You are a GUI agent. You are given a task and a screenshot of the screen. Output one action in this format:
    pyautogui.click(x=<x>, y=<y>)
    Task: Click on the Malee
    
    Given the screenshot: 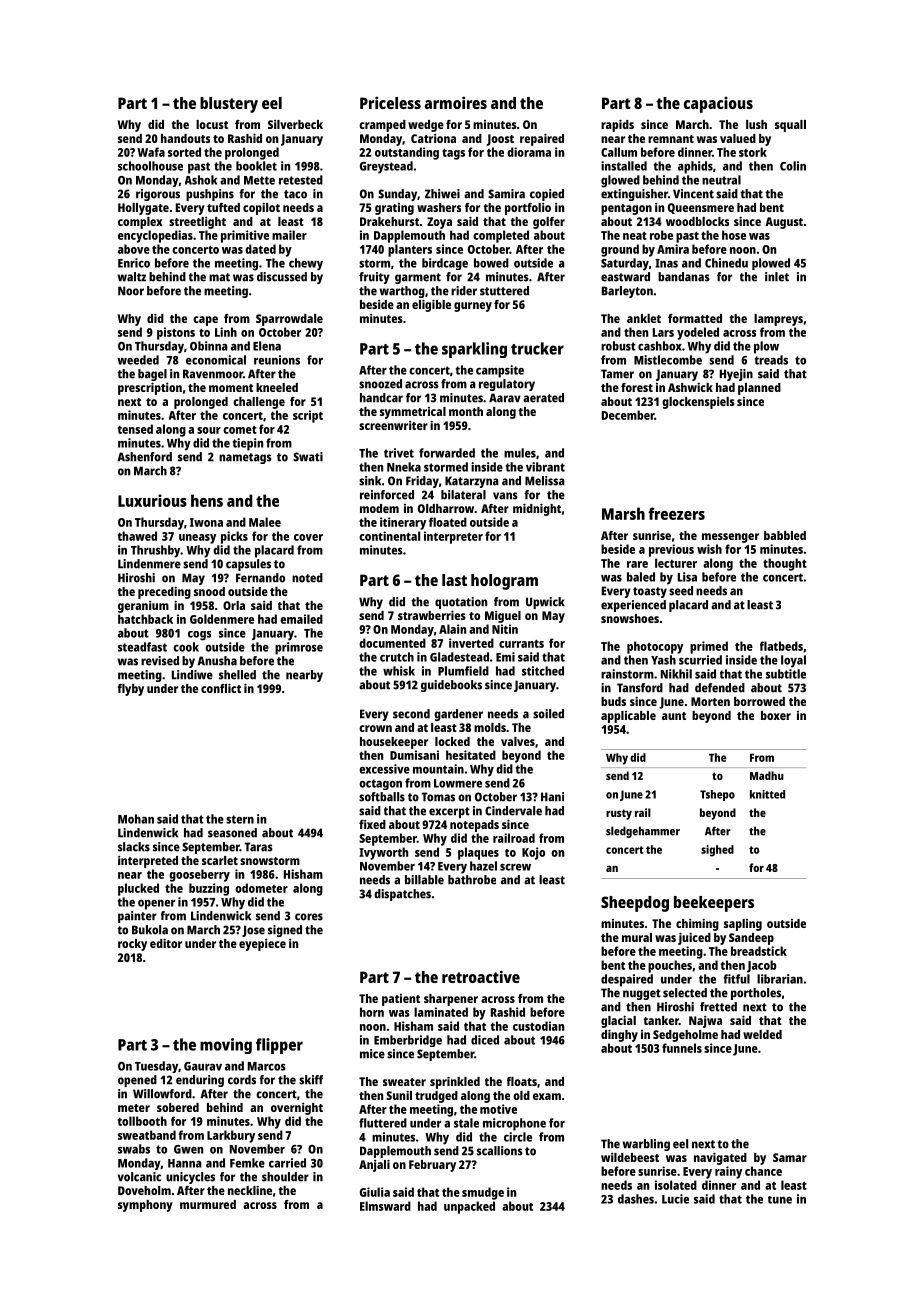 What is the action you would take?
    pyautogui.click(x=265, y=522)
